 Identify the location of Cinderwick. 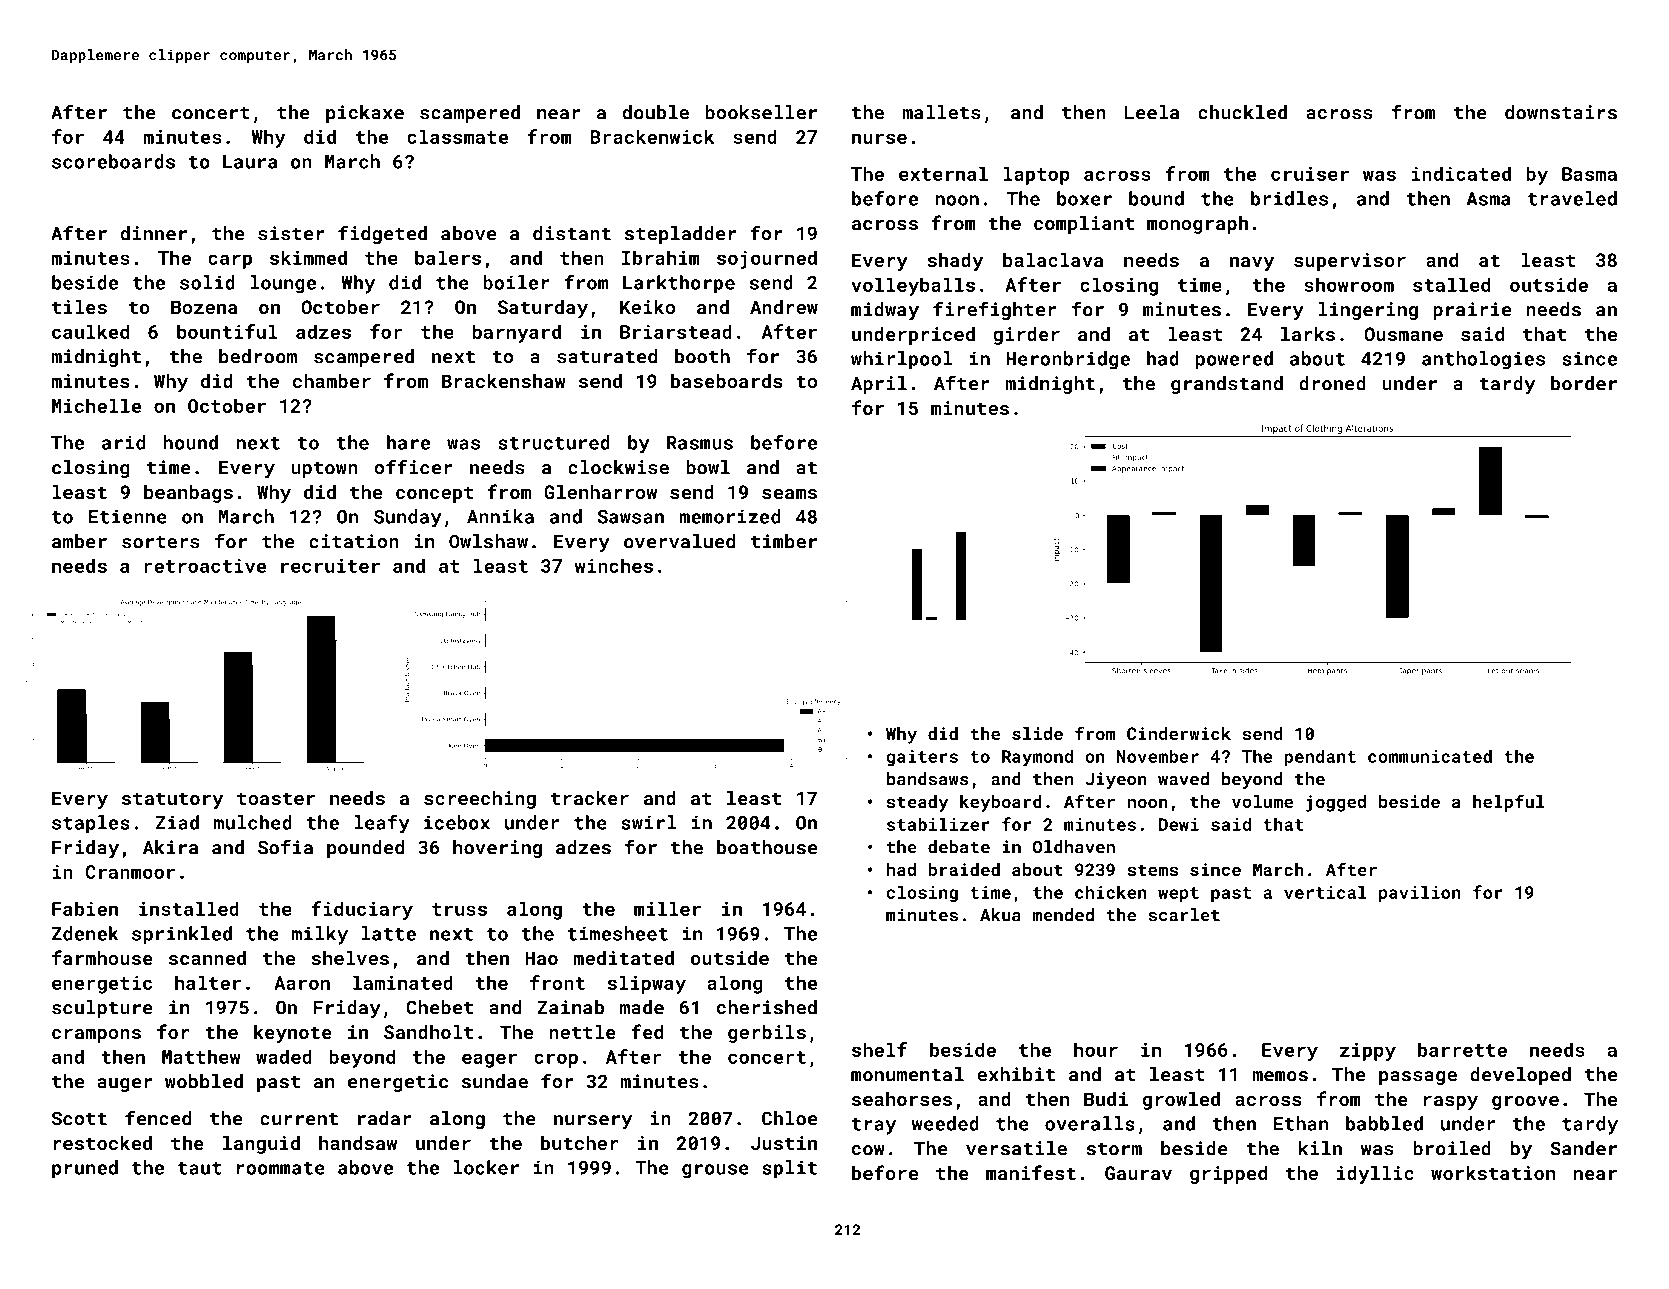
(1179, 733).
